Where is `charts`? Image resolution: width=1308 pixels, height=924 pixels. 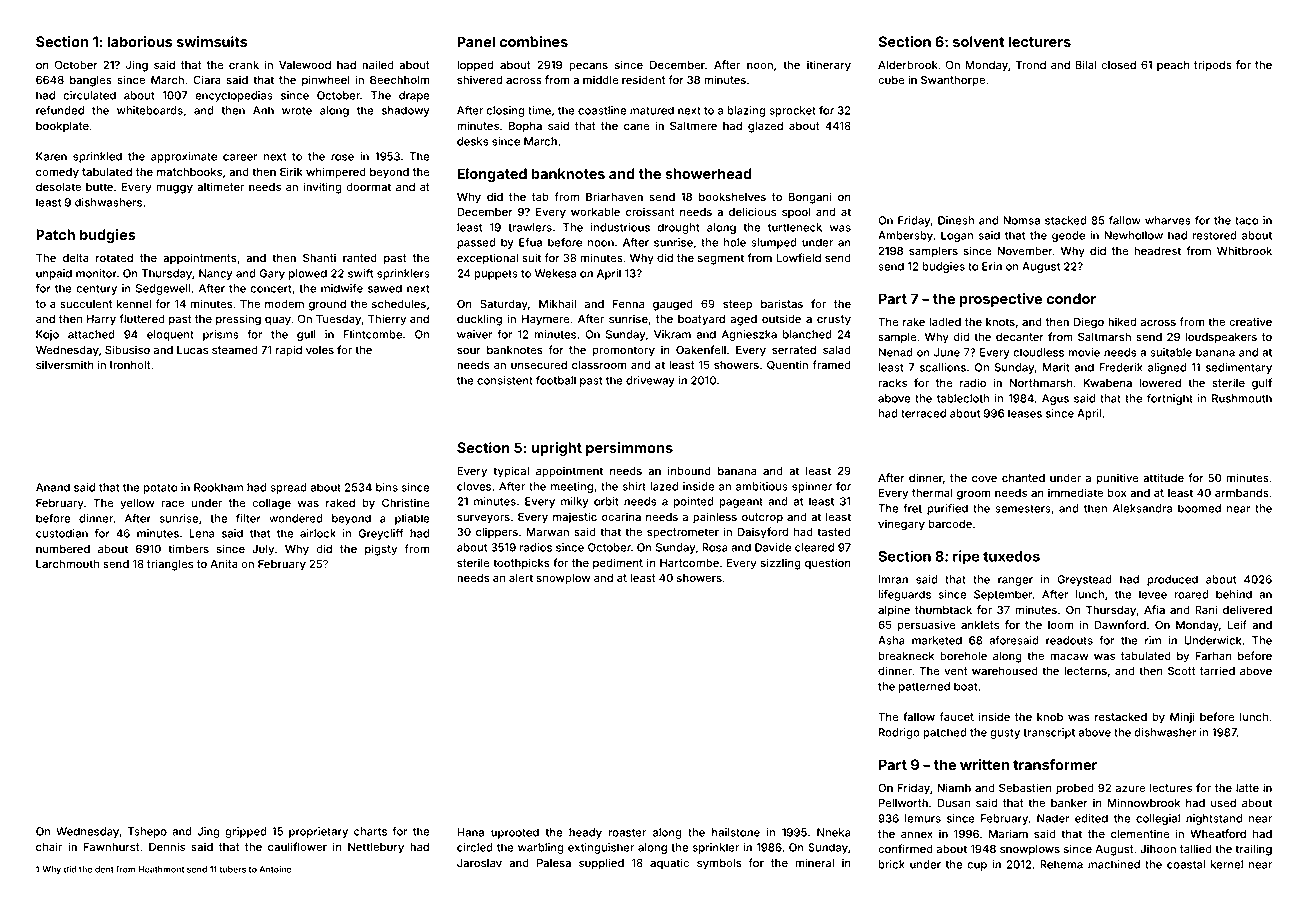 charts is located at coordinates (370, 831).
